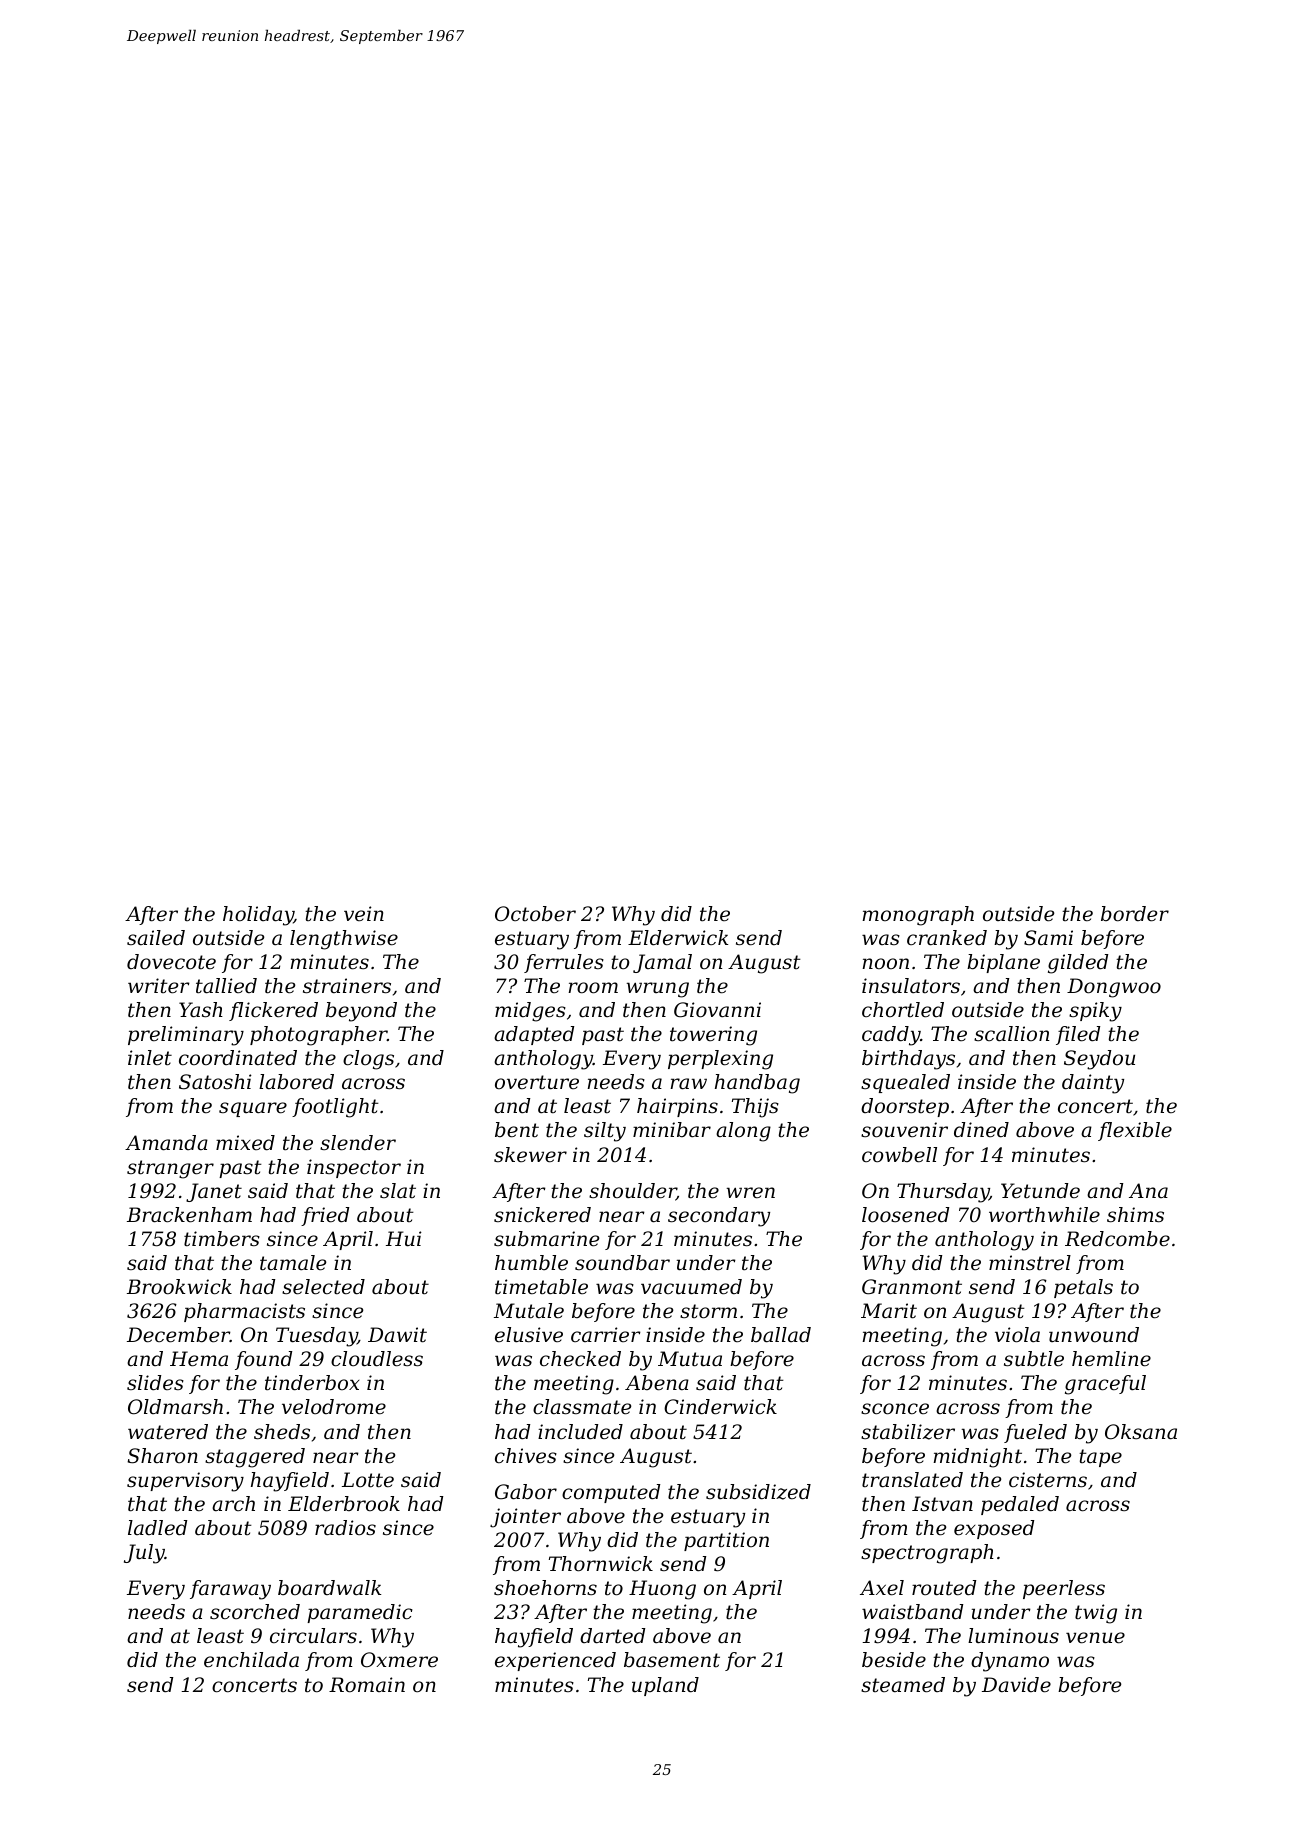  I want to click on Huong, so click(662, 1590).
